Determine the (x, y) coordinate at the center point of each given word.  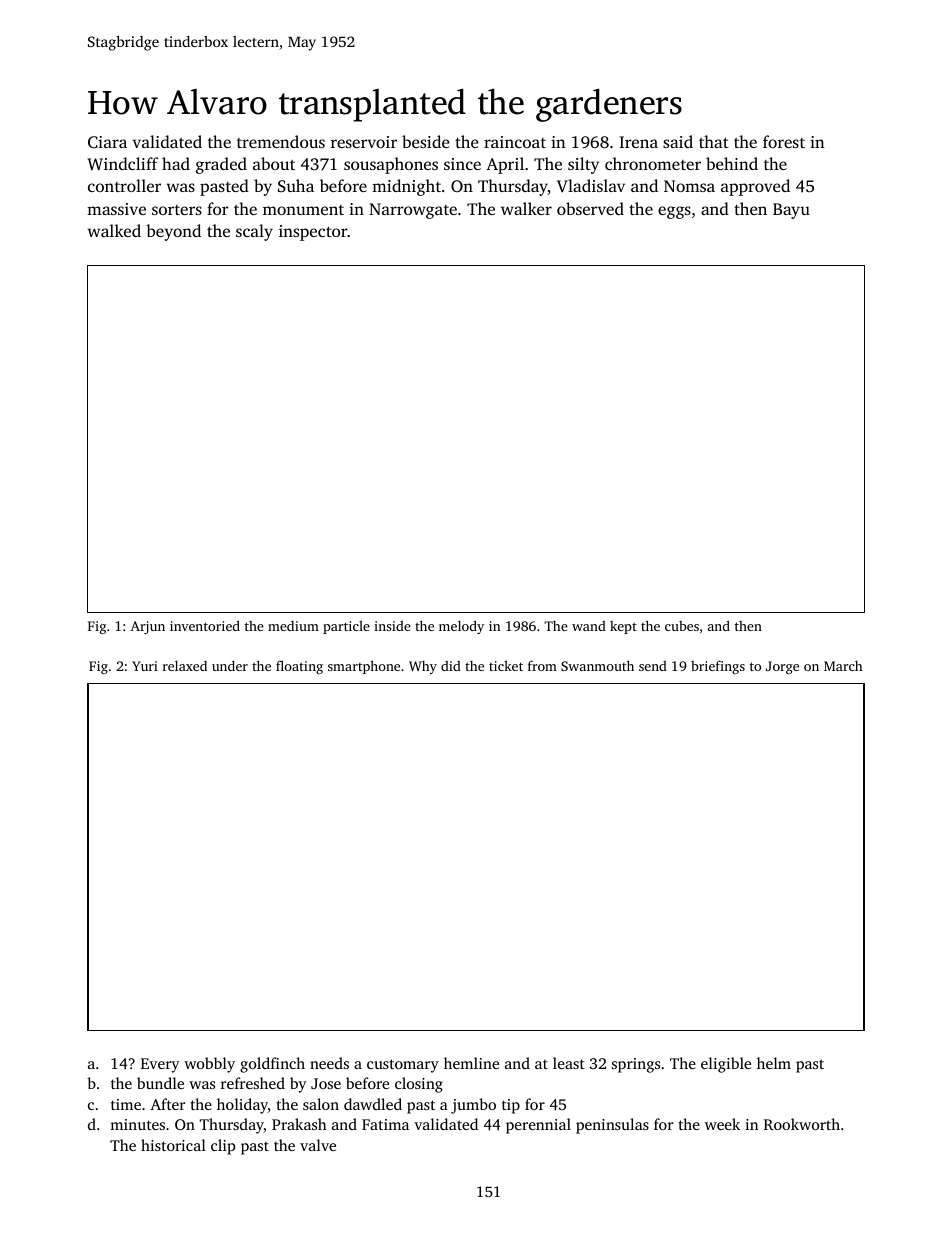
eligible (726, 1065)
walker (526, 208)
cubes (682, 626)
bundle (160, 1083)
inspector (313, 233)
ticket (506, 665)
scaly (254, 232)
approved (755, 187)
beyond (173, 232)
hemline (471, 1063)
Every (160, 1065)
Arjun (147, 627)
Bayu (791, 211)
